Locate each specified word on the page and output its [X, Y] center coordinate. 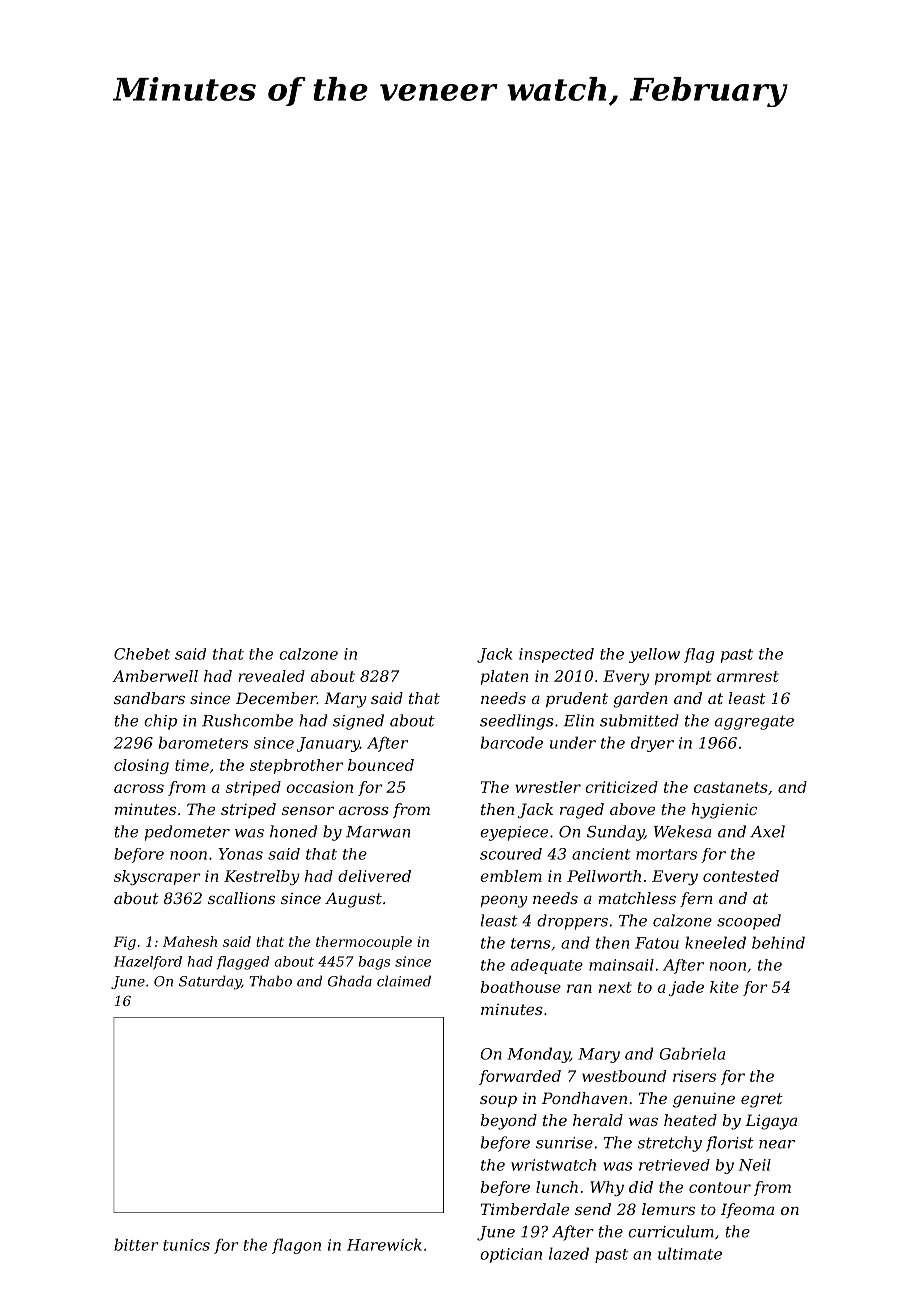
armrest [748, 676]
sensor [308, 811]
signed [358, 722]
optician [511, 1255]
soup [498, 1101]
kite [724, 987]
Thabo [271, 981]
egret [762, 1100]
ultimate [690, 1253]
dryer [652, 744]
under [573, 742]
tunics [186, 1245]
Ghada [350, 981]
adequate [547, 966]
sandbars [149, 698]
